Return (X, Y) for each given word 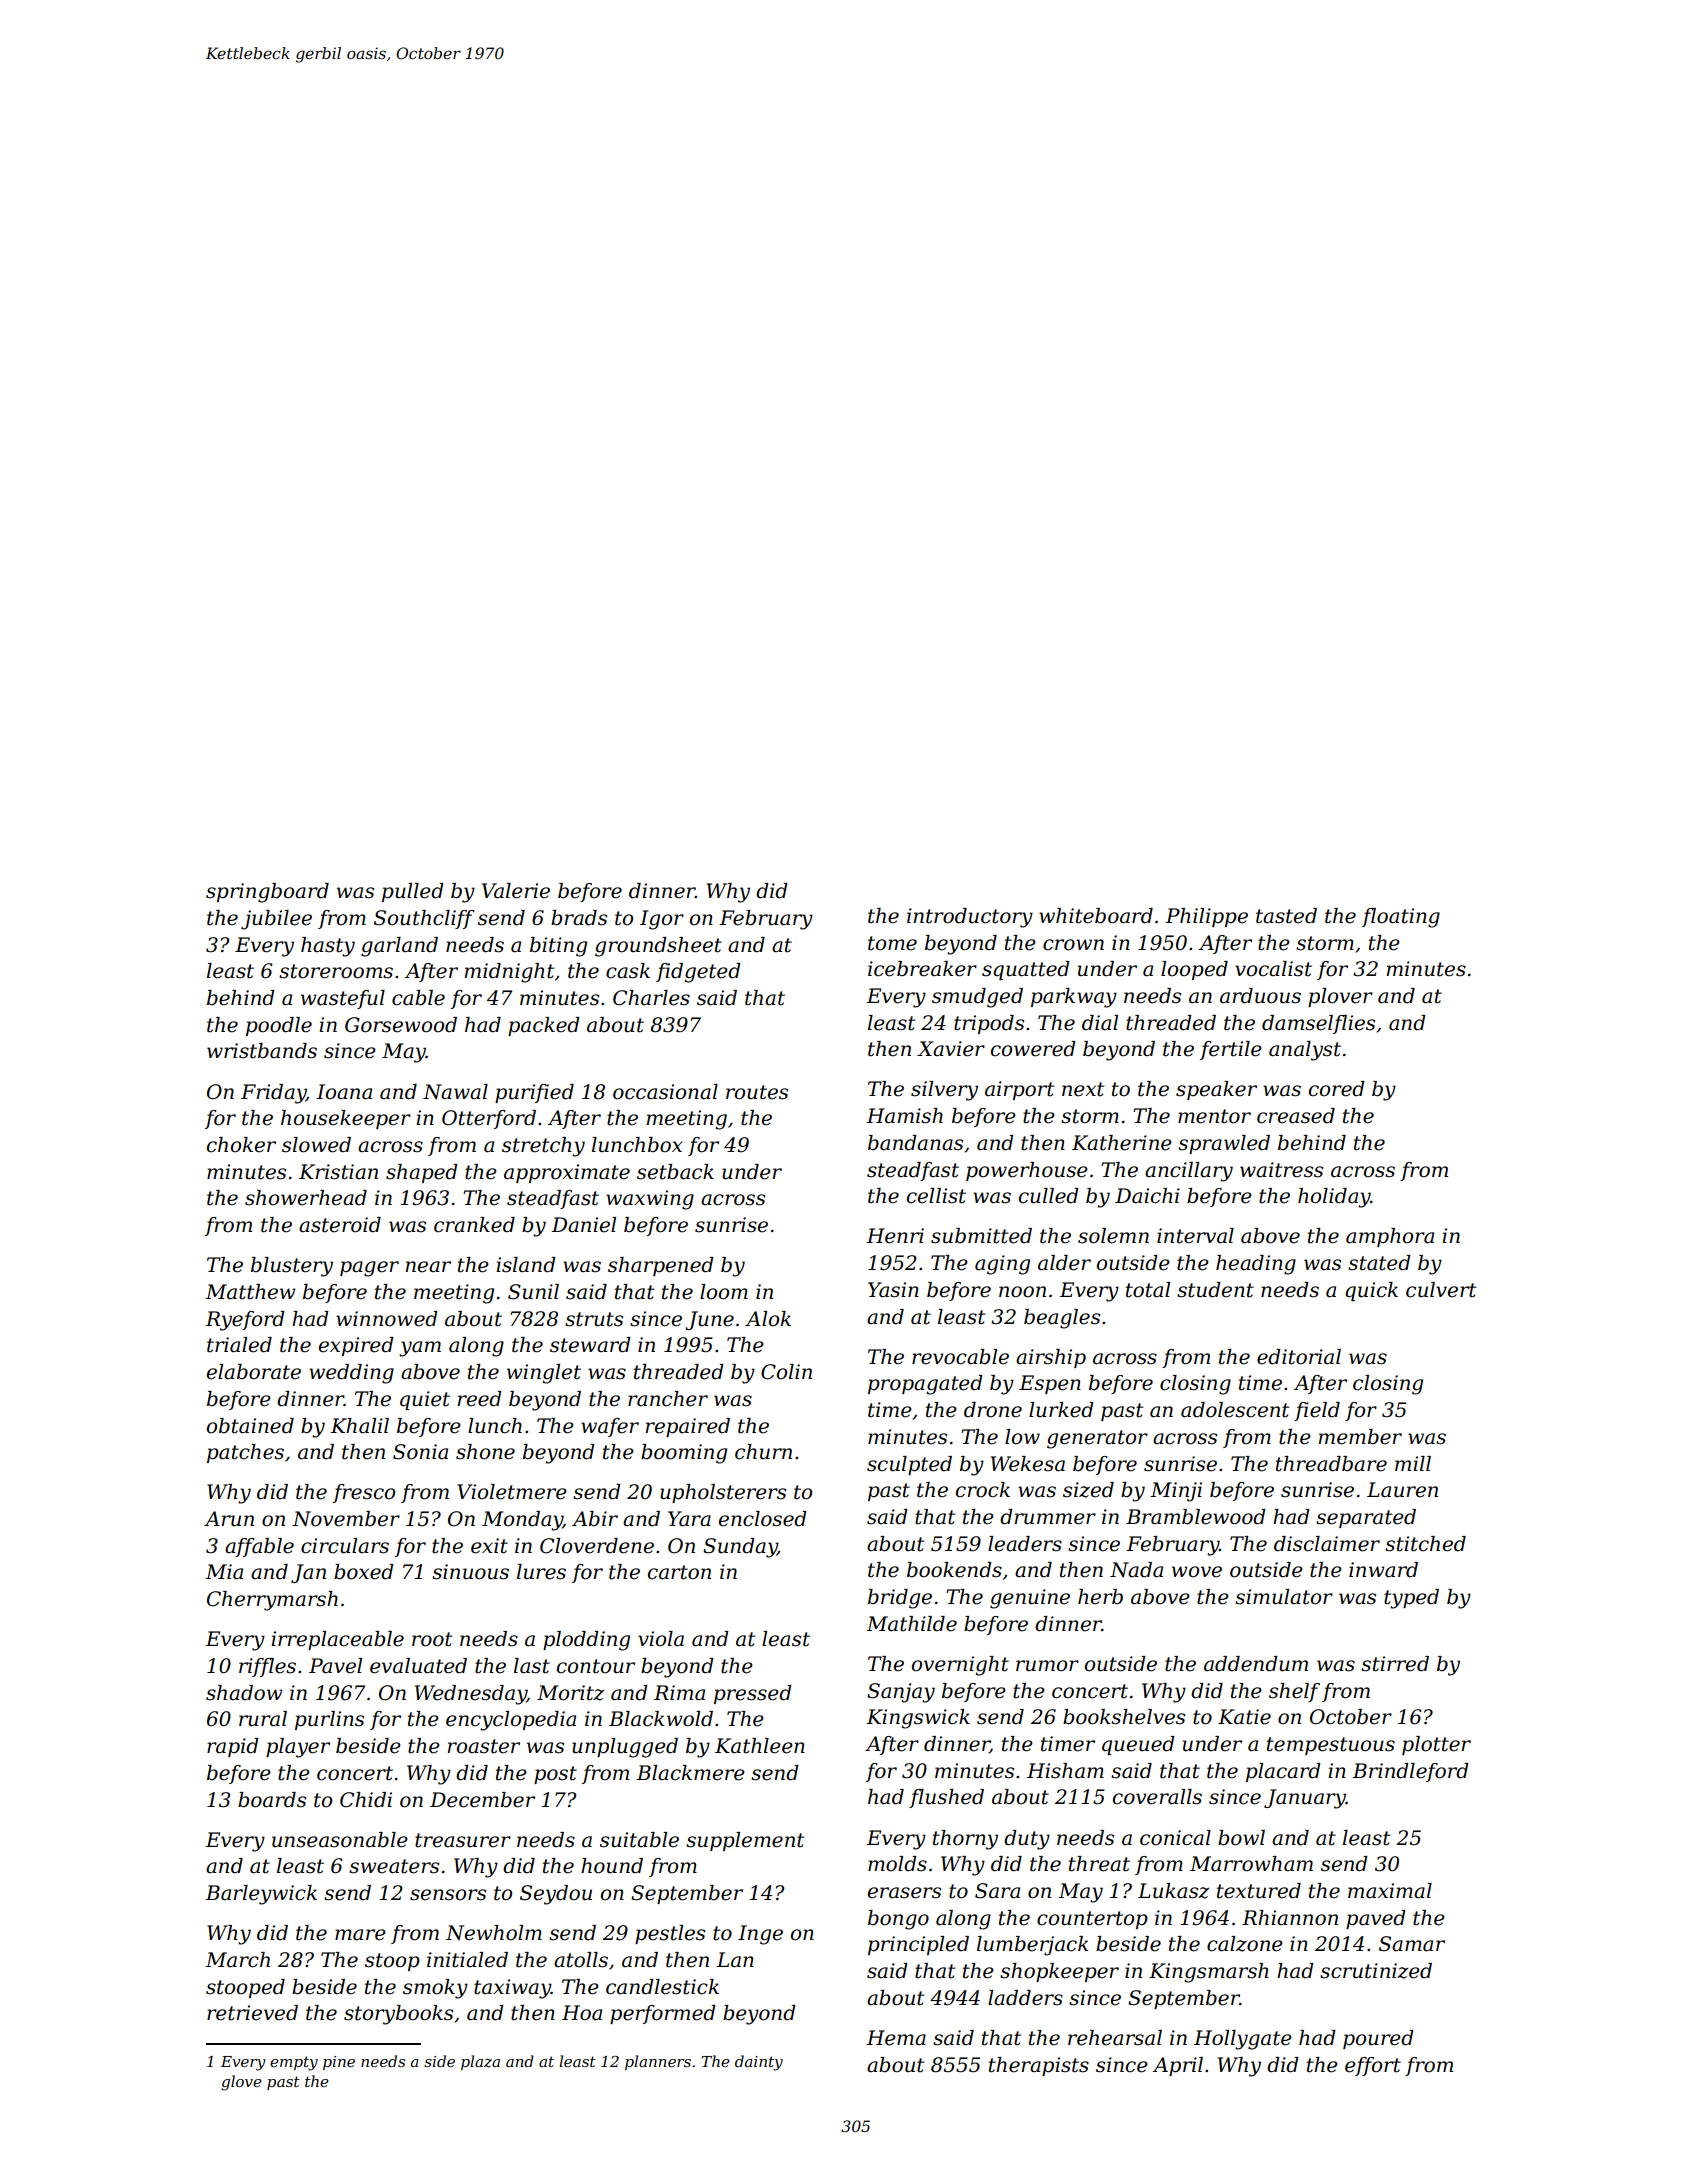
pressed (753, 1694)
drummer (1048, 1517)
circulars (345, 1546)
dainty (759, 2063)
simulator (1284, 1597)
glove (241, 2083)
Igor (662, 920)
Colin (786, 1372)
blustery (292, 1267)
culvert (1441, 1290)
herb (1100, 1597)
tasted (1286, 916)
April (1178, 2066)
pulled (413, 892)
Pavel (335, 1666)
